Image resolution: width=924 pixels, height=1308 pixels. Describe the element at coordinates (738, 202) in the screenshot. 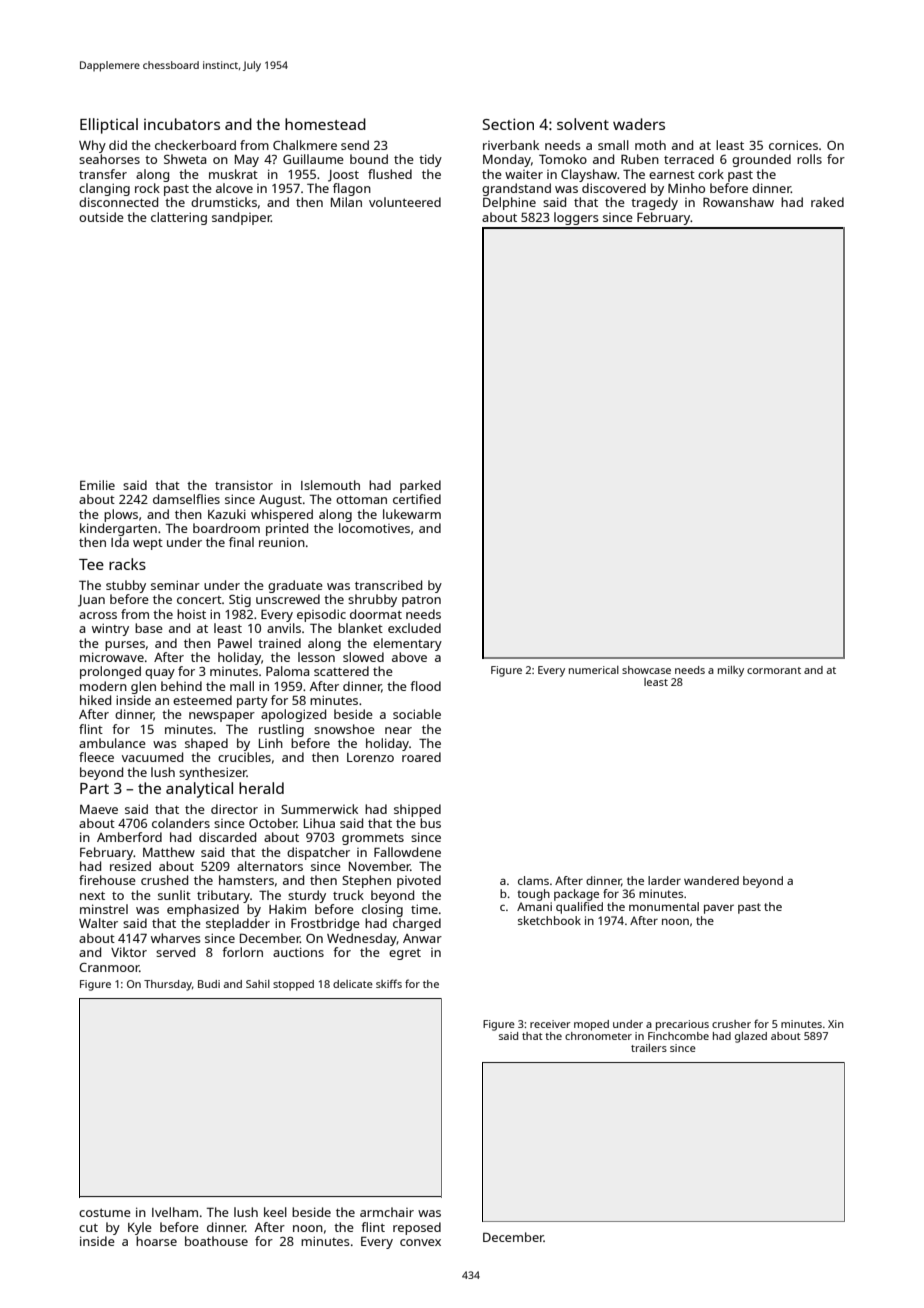

I see `Rowanshaw` at that location.
